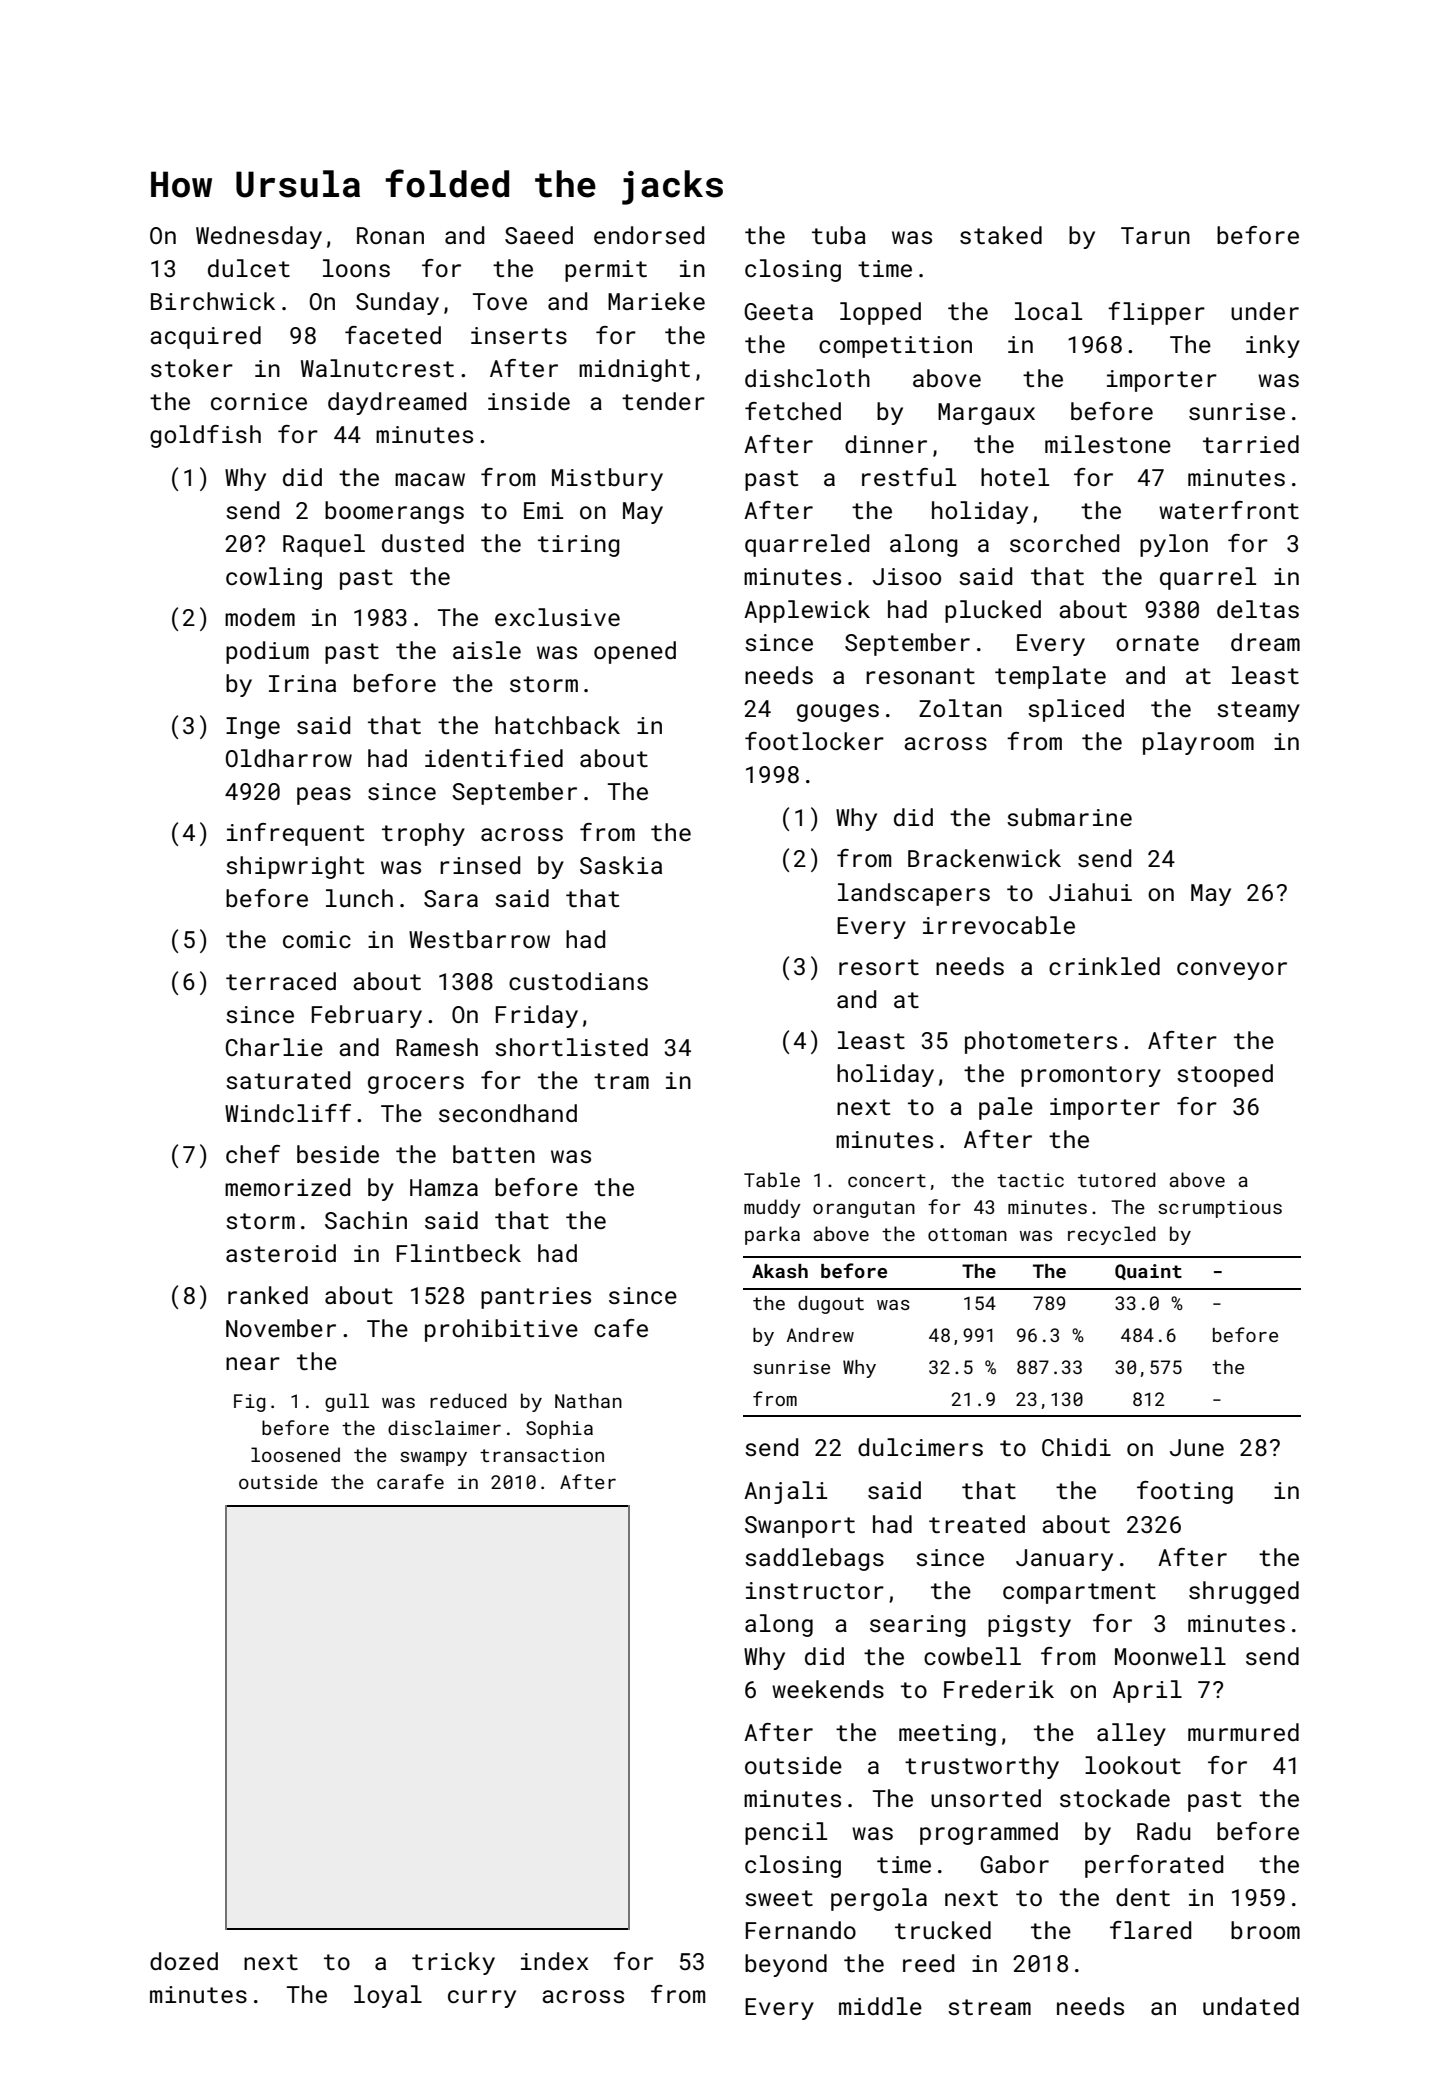 The image size is (1450, 2100). I want to click on tactic, so click(1030, 1180).
